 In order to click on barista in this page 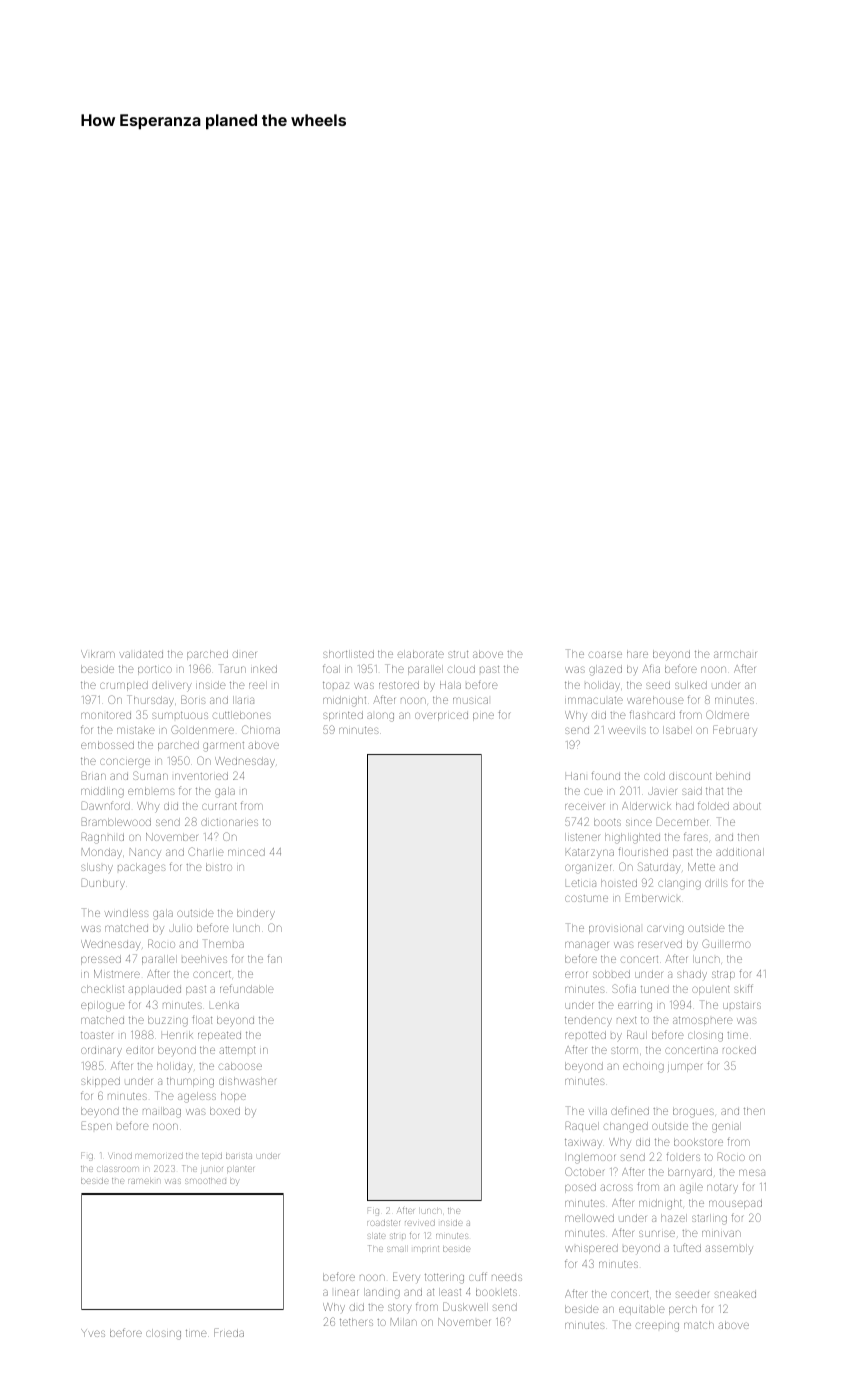, I will do `click(239, 1156)`.
